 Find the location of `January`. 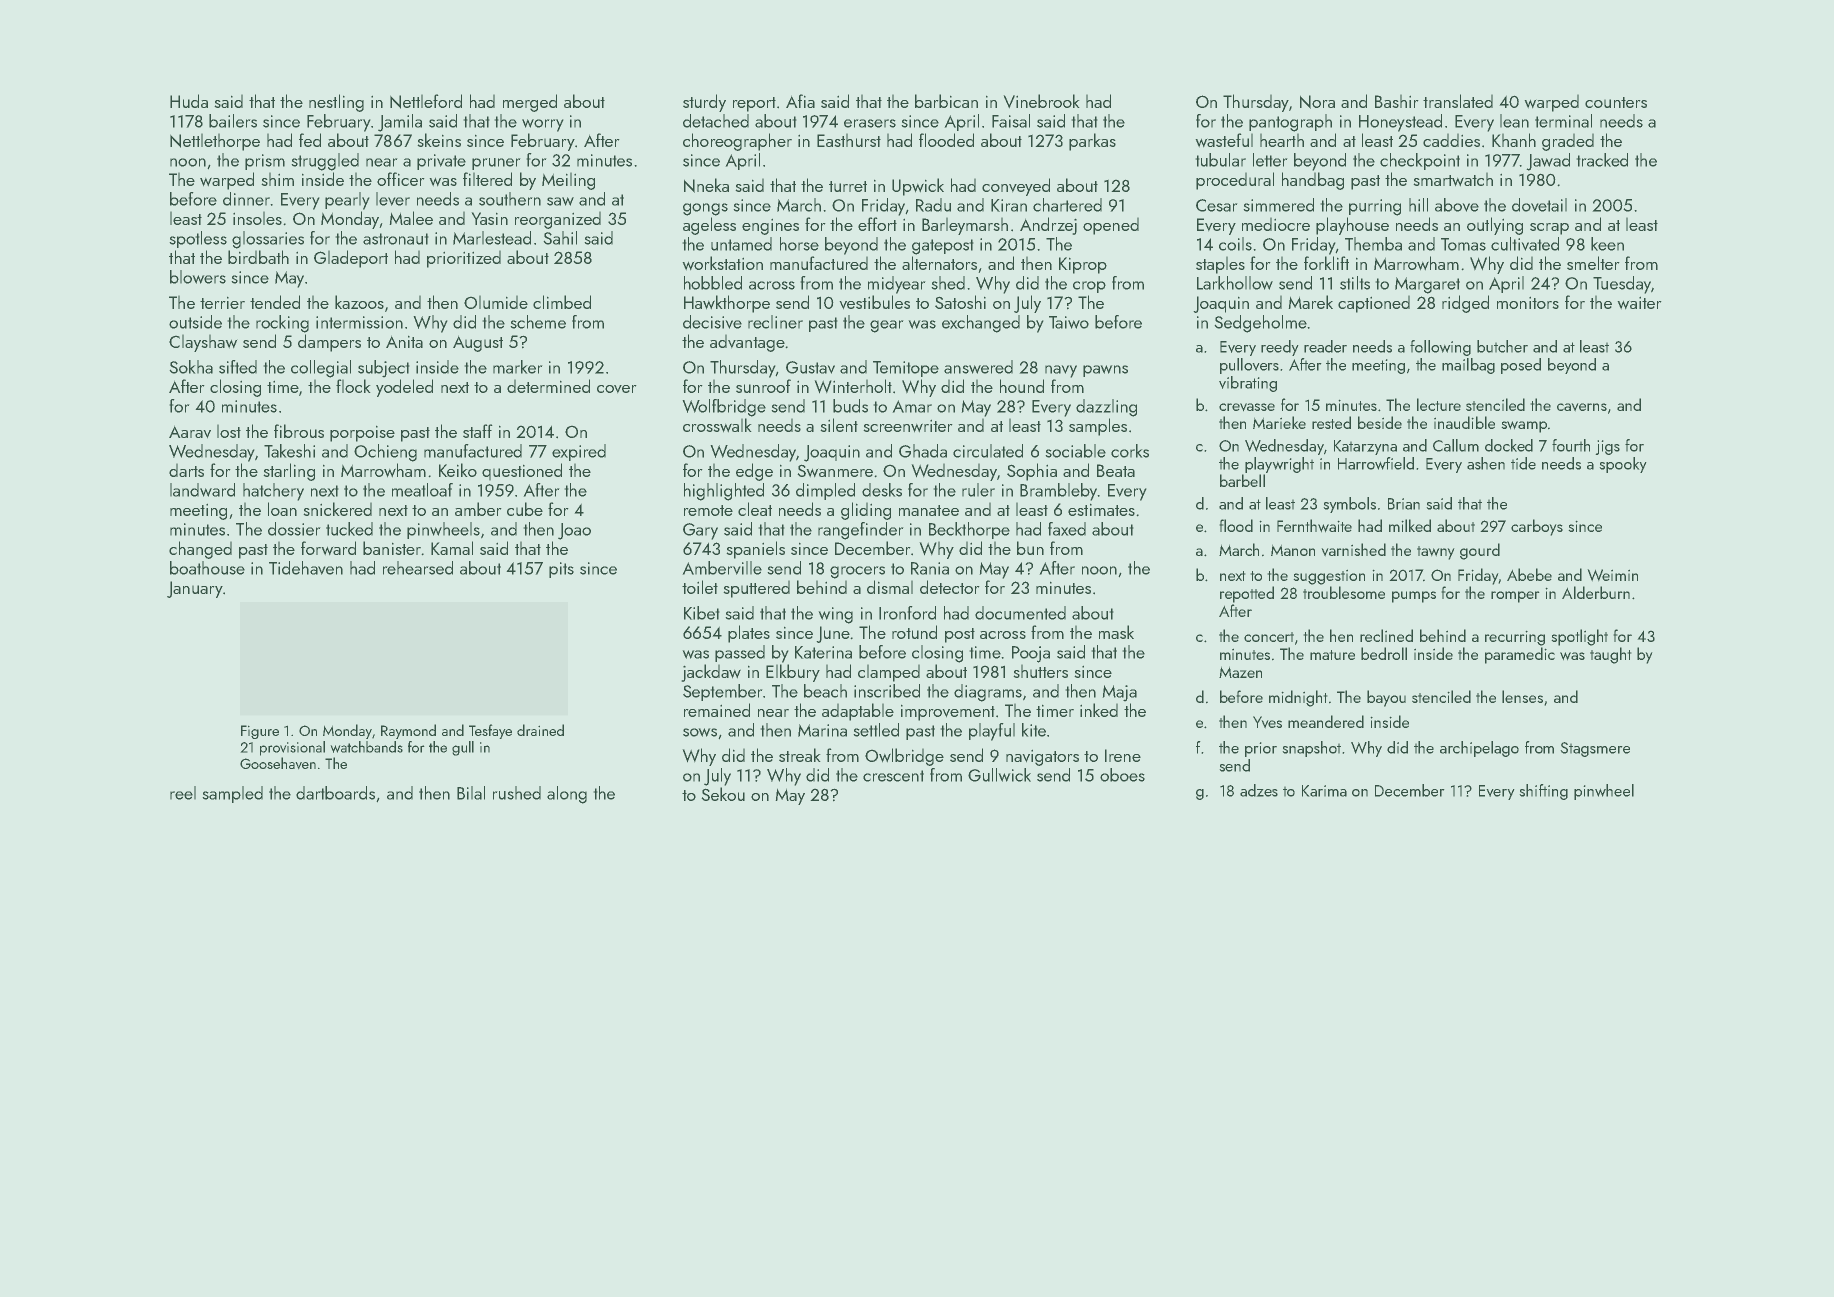

January is located at coordinates (195, 589).
